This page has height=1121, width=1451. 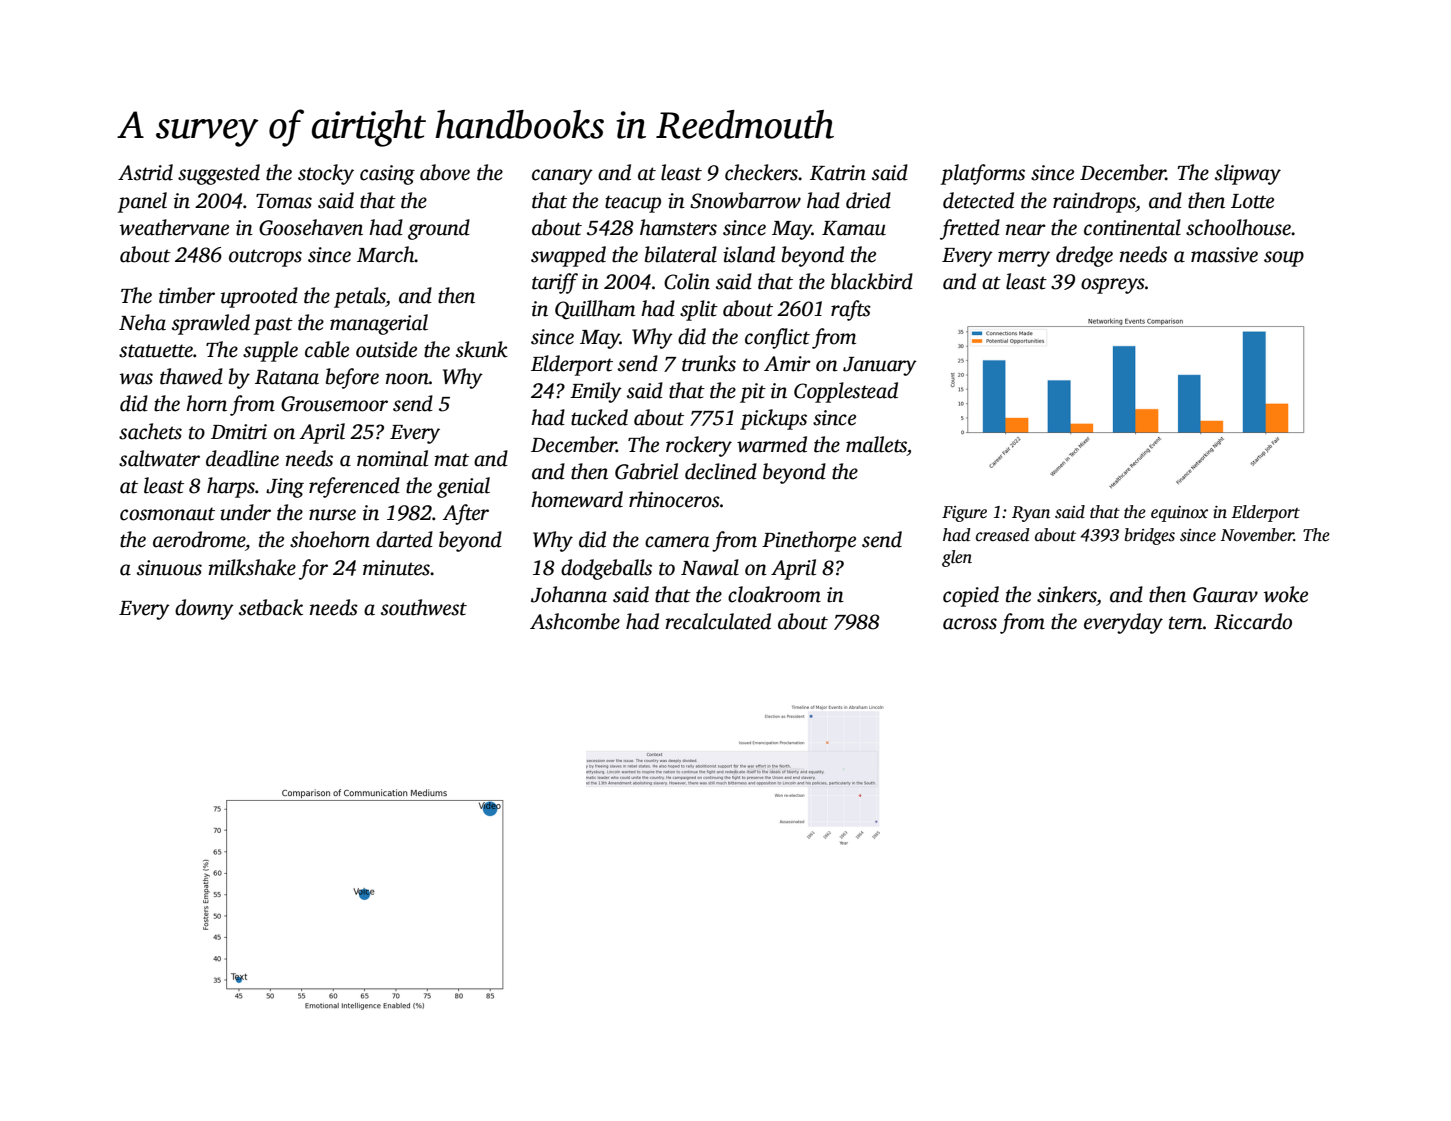 I want to click on Kamau, so click(x=854, y=228).
